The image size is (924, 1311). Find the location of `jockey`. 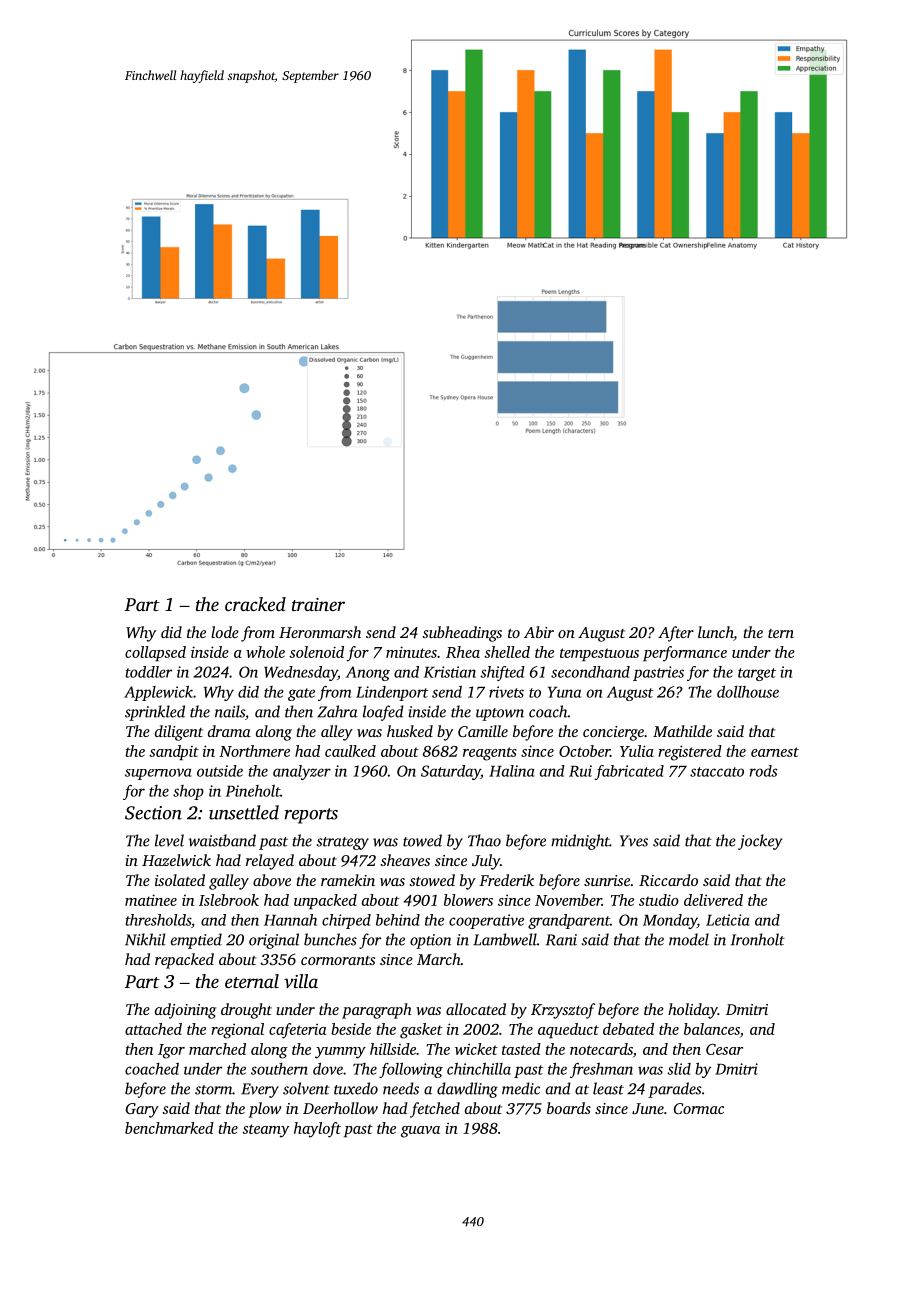

jockey is located at coordinates (760, 842).
